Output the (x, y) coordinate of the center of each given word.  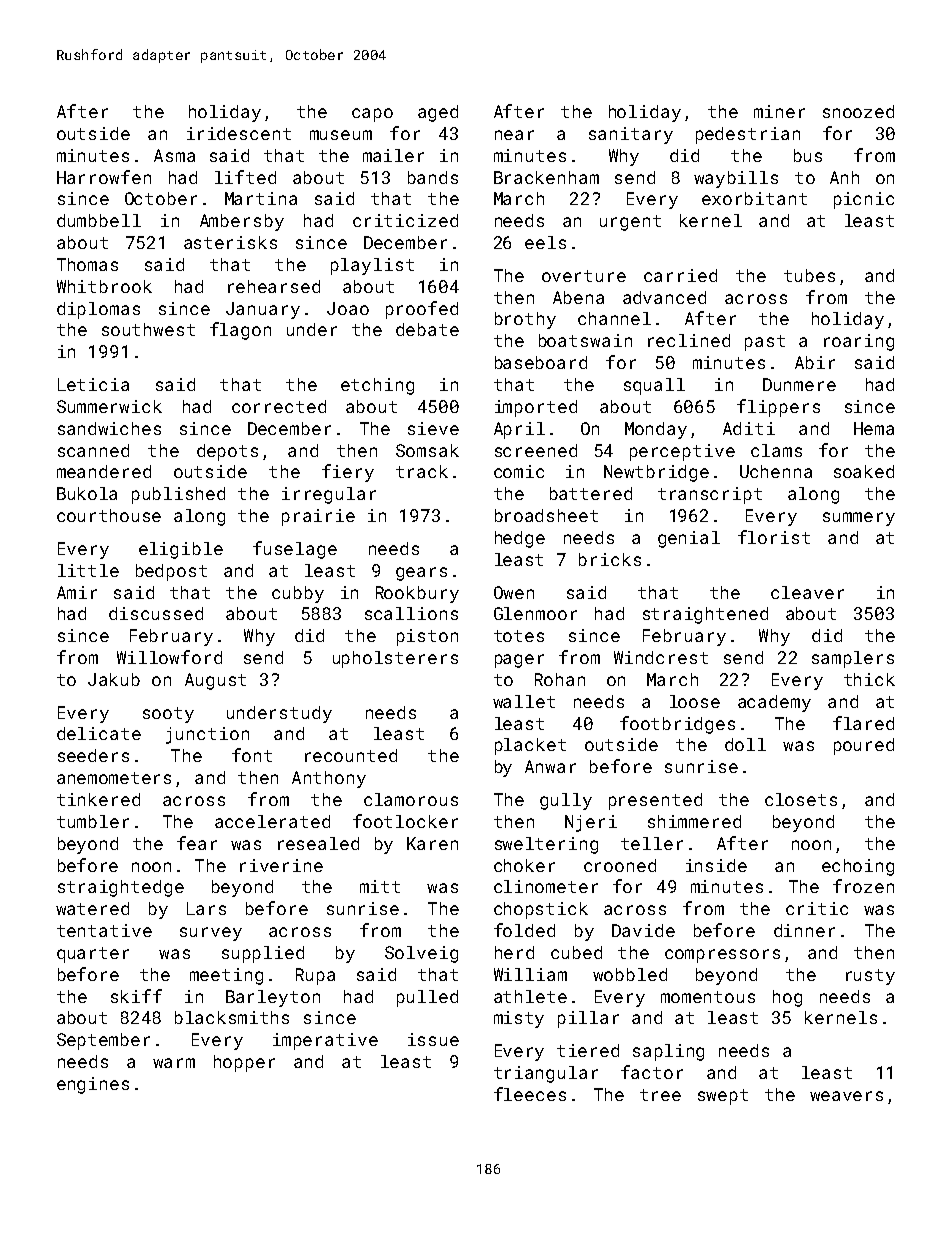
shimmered (694, 821)
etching (377, 386)
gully (566, 801)
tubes (809, 275)
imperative (325, 1041)
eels (545, 242)
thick (869, 679)
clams (776, 450)
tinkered (98, 799)
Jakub (114, 679)
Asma (174, 155)
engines (93, 1085)
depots (227, 452)
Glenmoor (535, 613)
